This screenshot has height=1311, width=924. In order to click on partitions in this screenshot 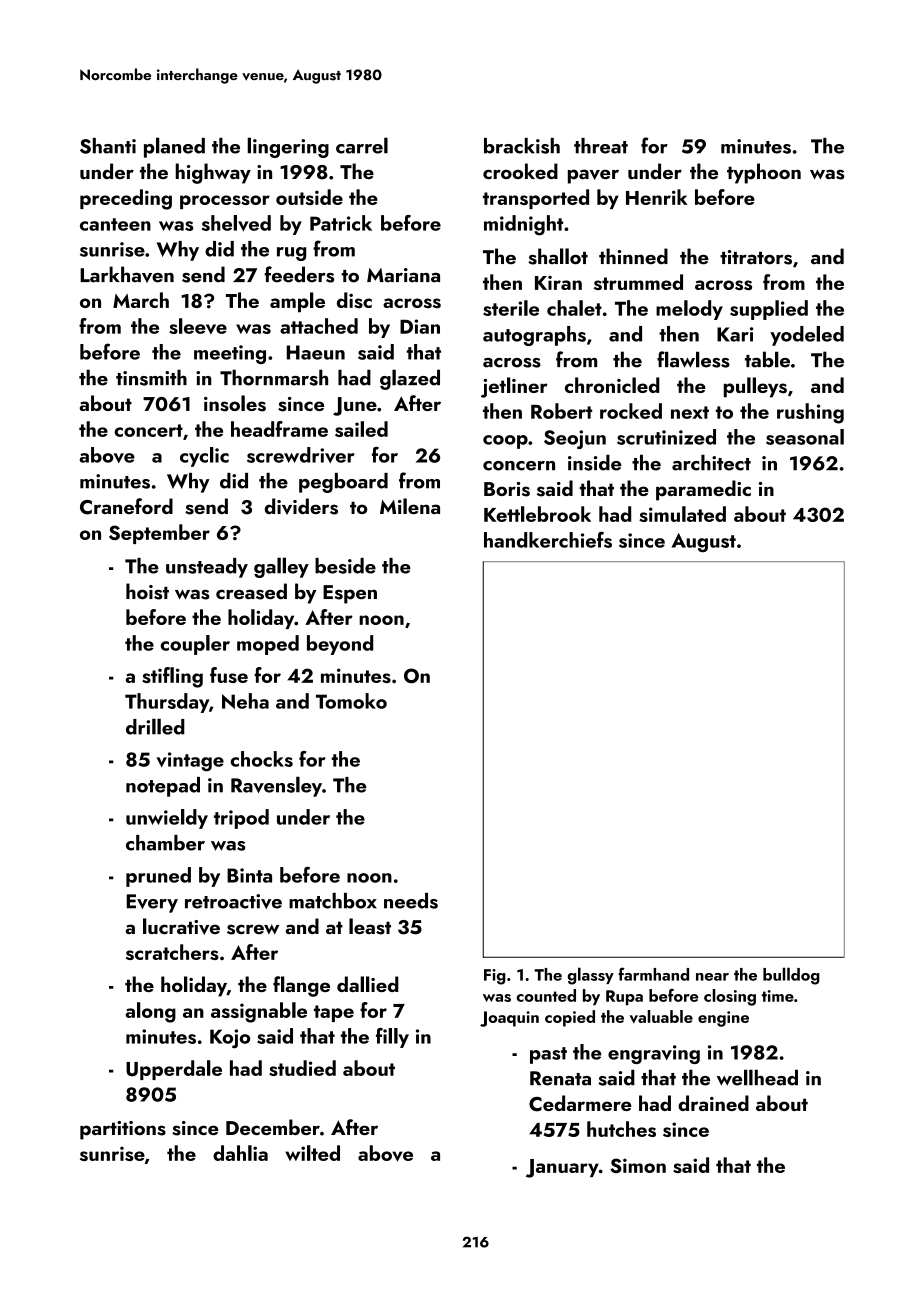, I will do `click(123, 1130)`.
